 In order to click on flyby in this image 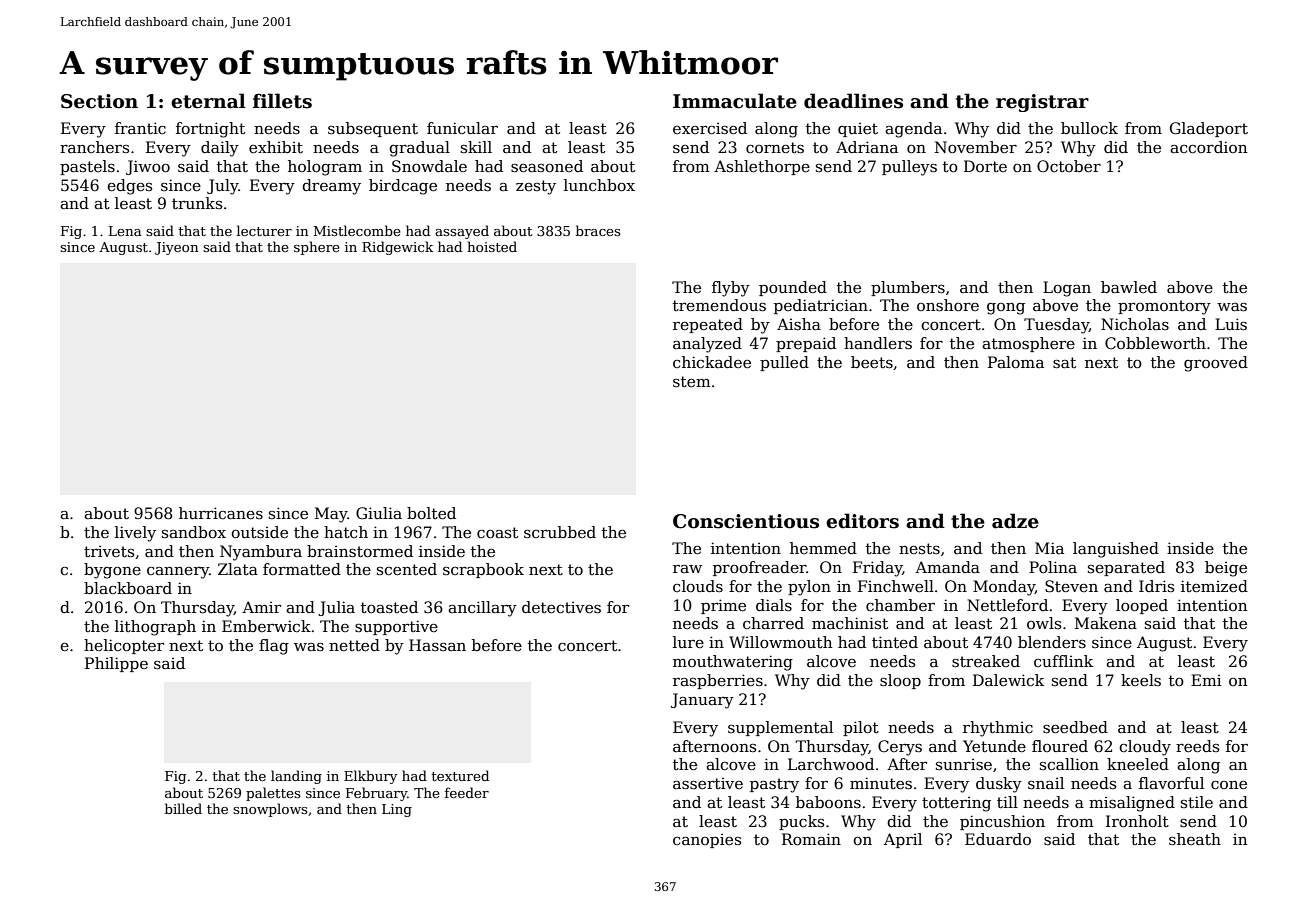, I will do `click(731, 289)`.
